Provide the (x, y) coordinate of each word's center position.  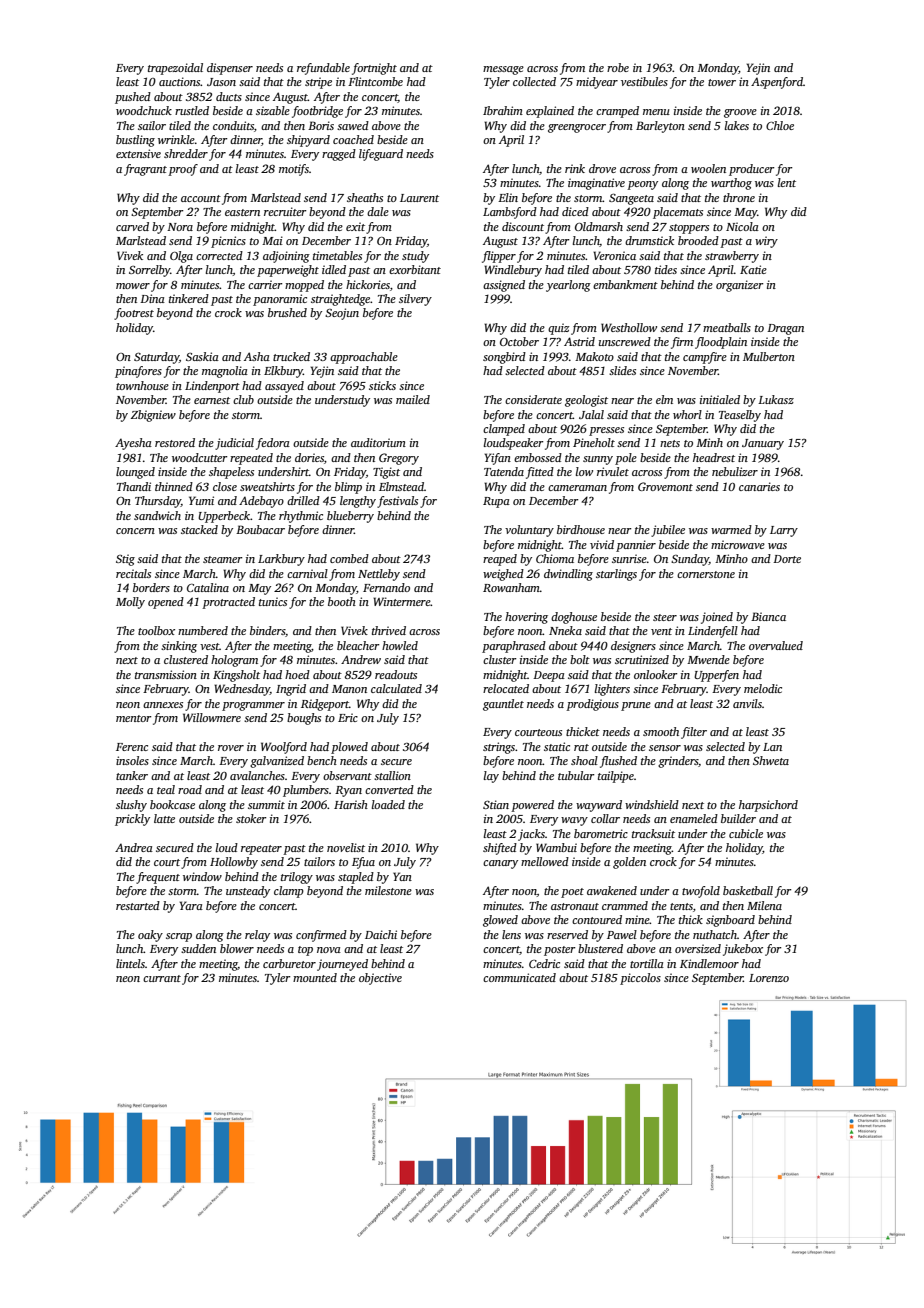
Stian (496, 804)
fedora (273, 444)
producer (751, 170)
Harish (351, 804)
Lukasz (776, 399)
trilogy (297, 878)
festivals (397, 502)
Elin (508, 197)
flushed (618, 762)
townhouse (142, 385)
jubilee (668, 531)
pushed (133, 98)
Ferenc (132, 747)
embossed (538, 457)
